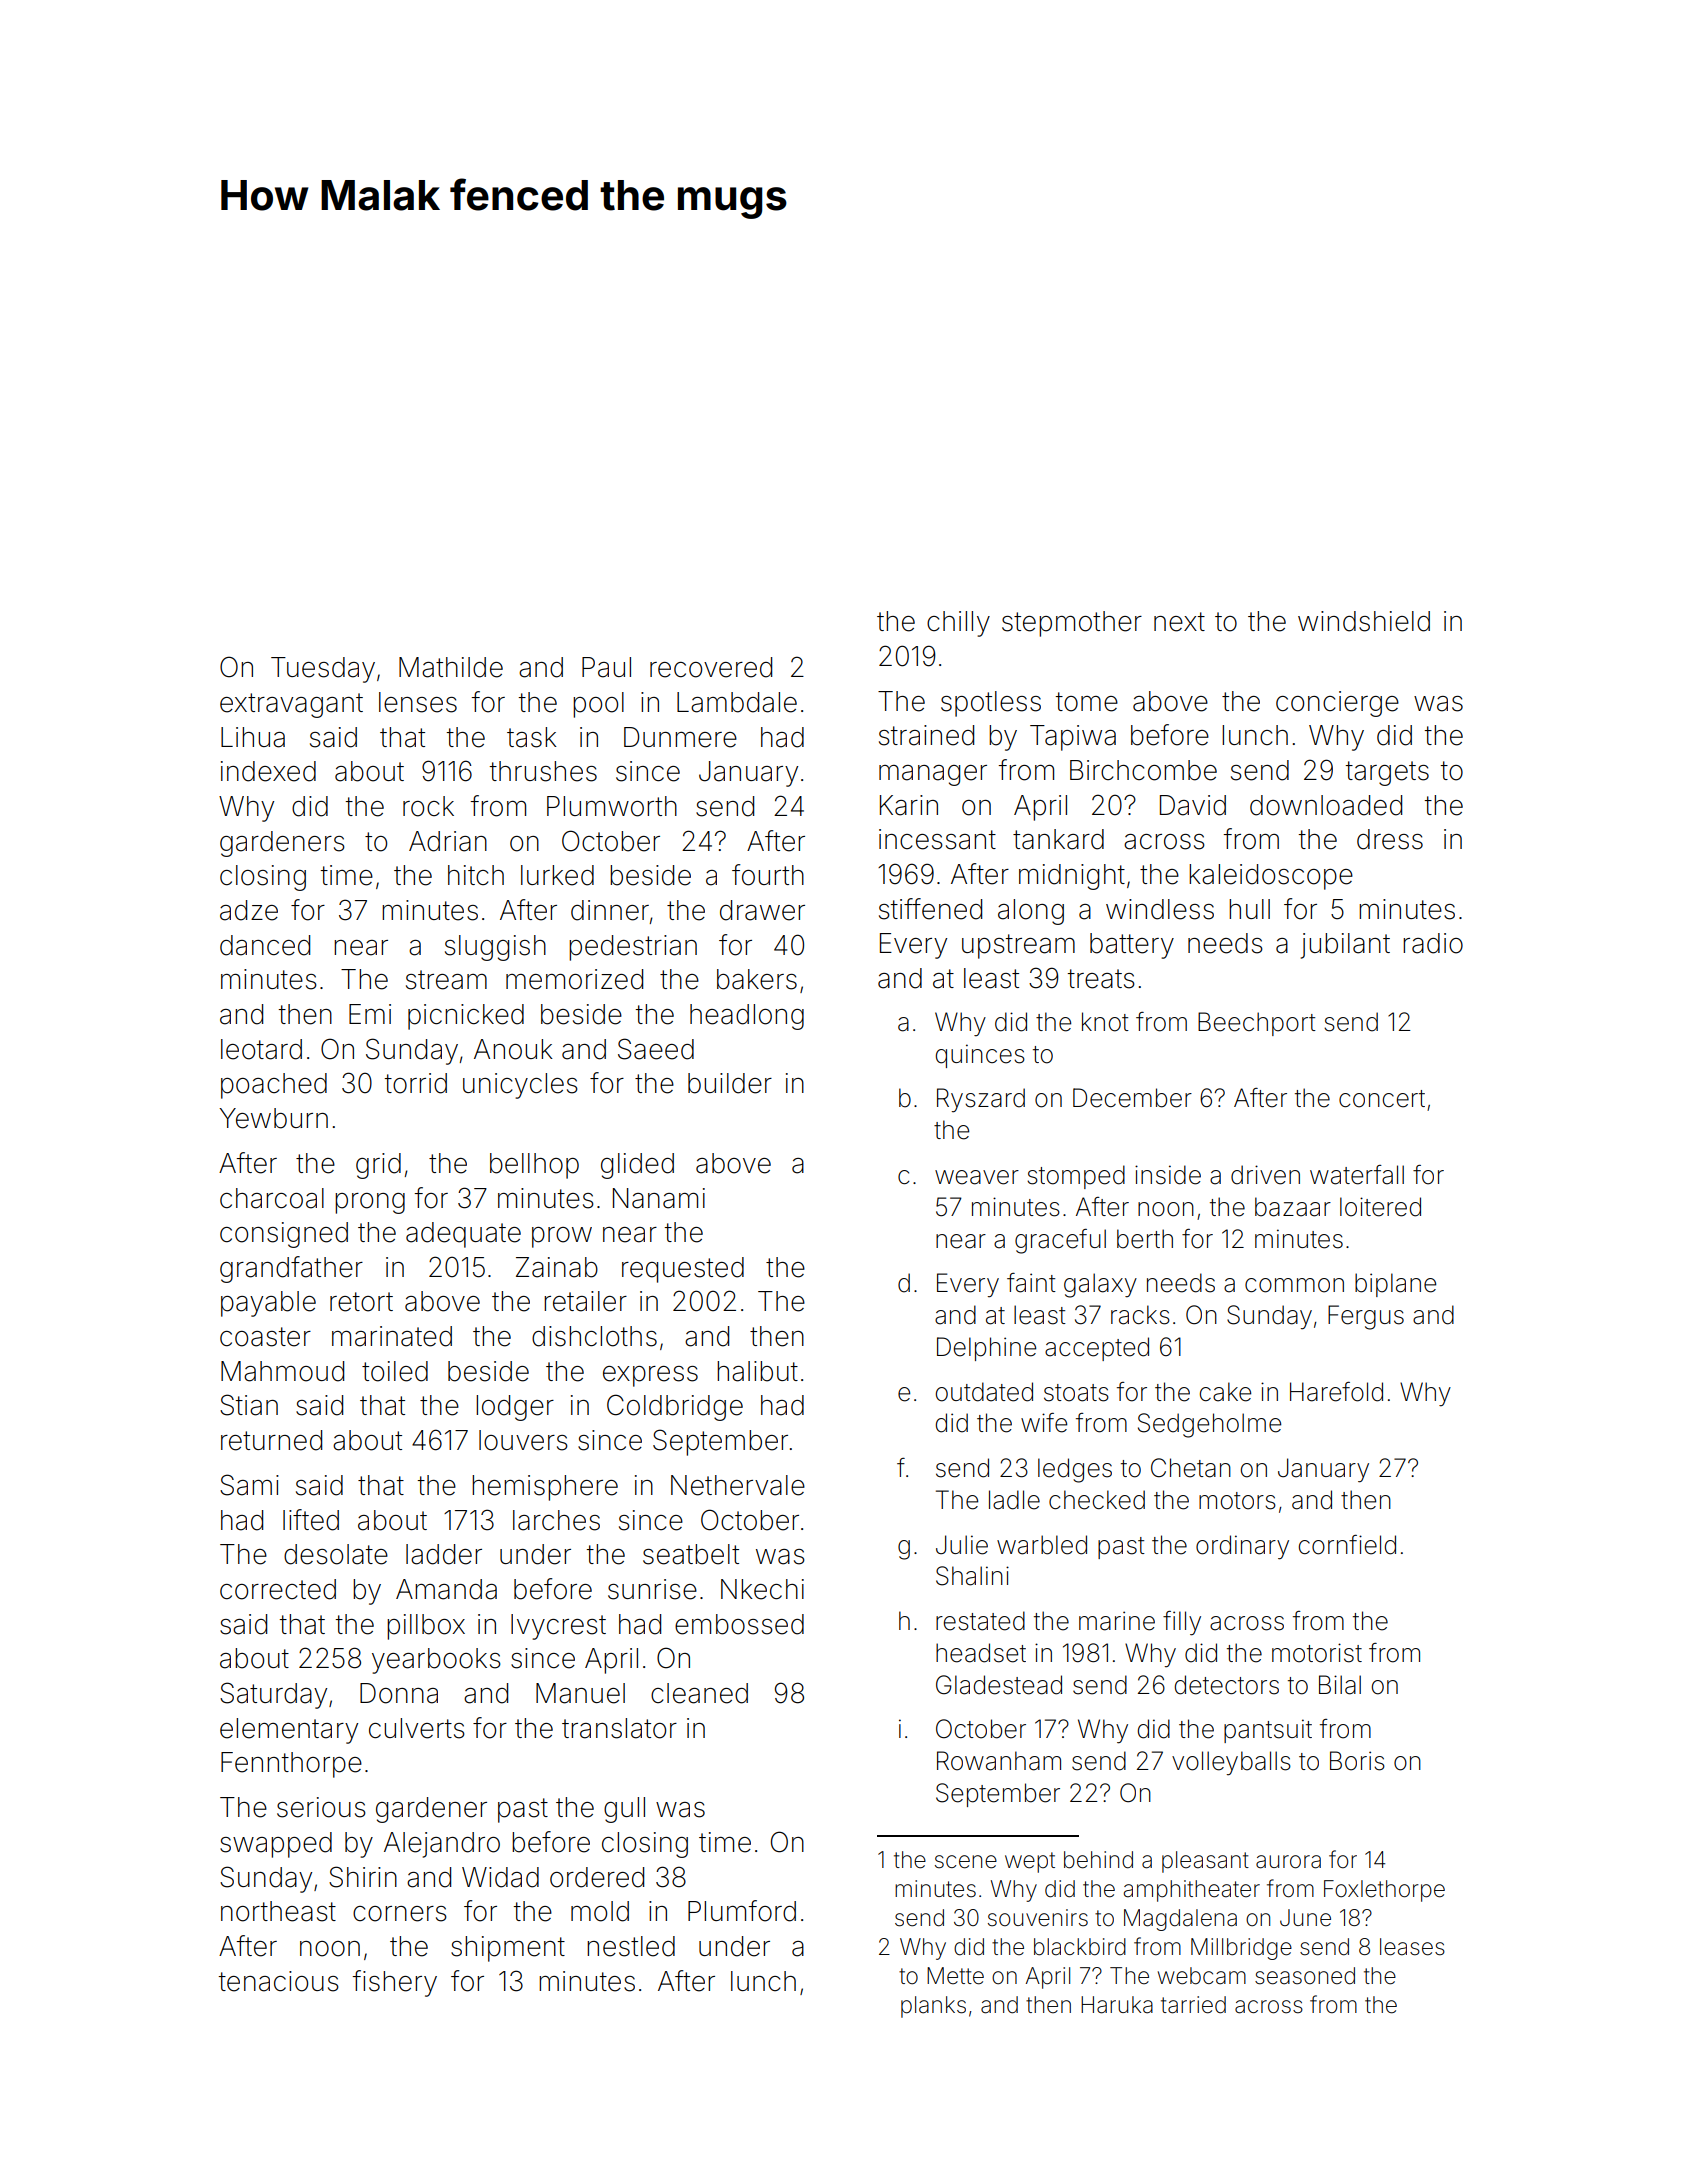  Describe the element at coordinates (757, 1371) in the screenshot. I see `halibut` at that location.
